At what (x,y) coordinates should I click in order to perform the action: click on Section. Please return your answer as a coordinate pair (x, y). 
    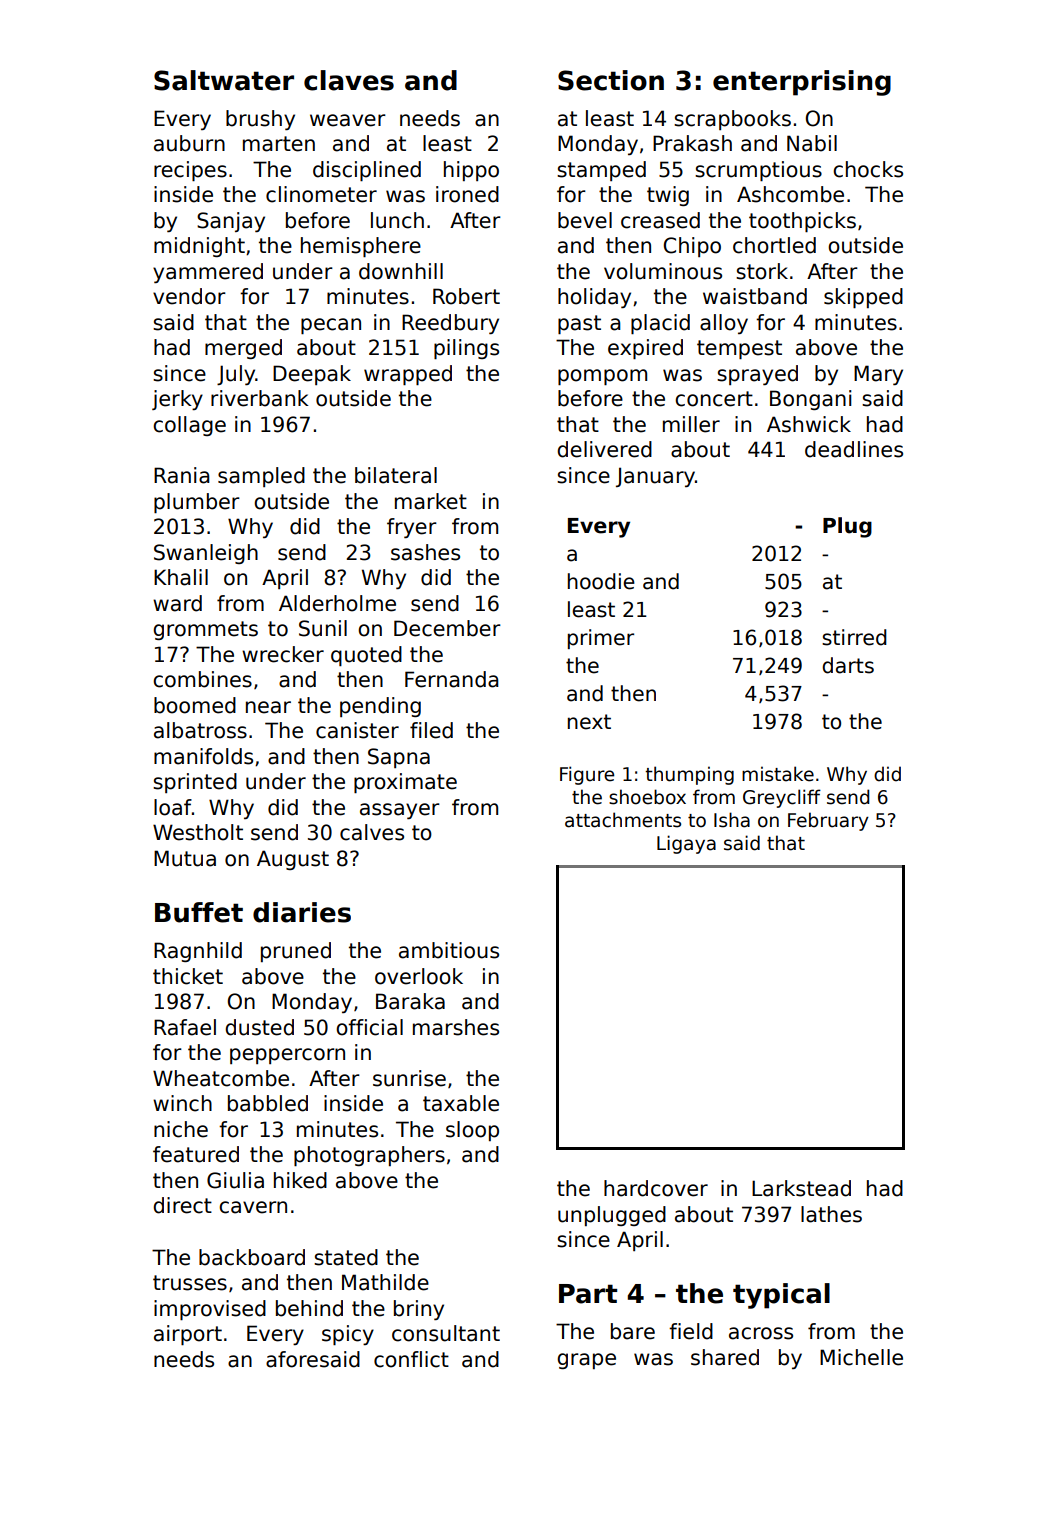
    Looking at the image, I should click on (611, 80).
